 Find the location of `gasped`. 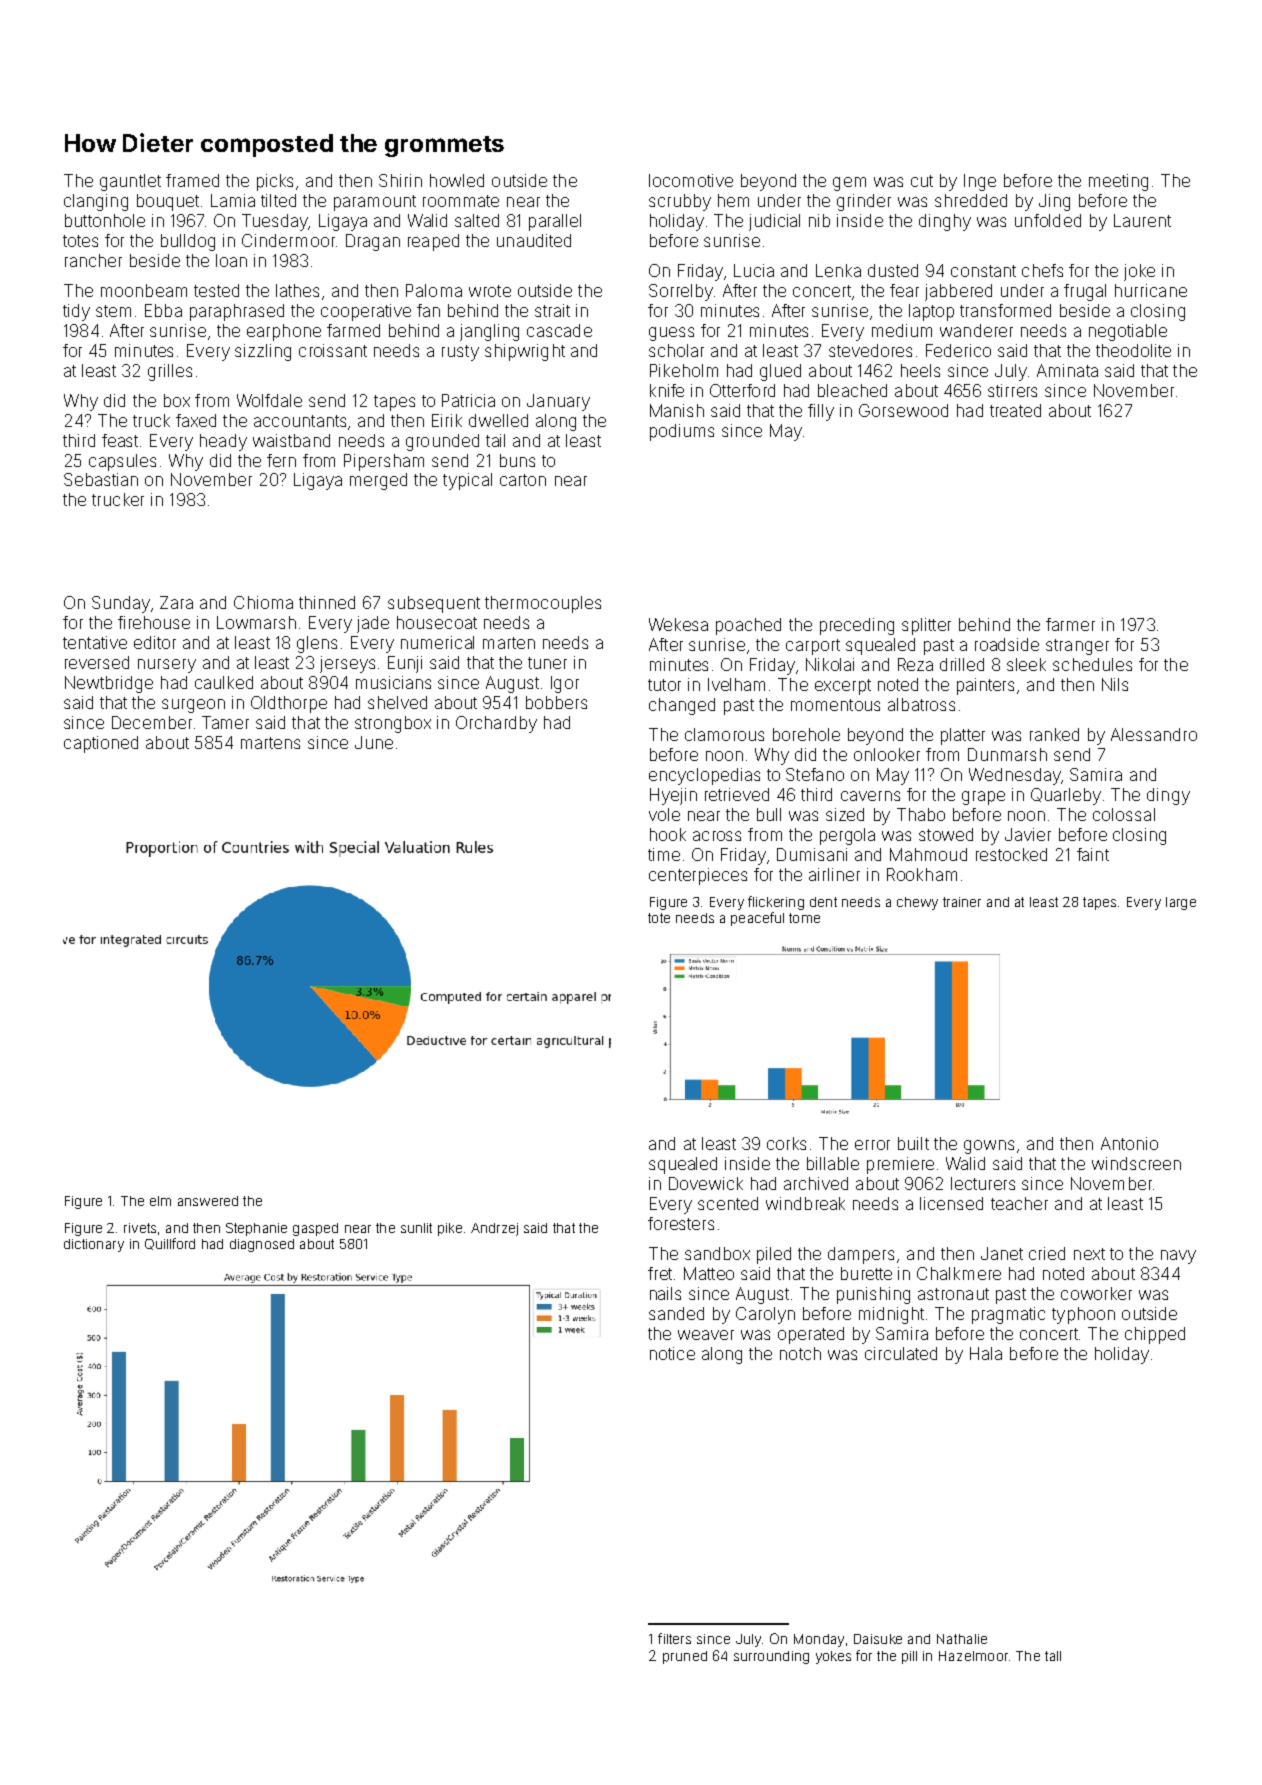

gasped is located at coordinates (315, 1229).
